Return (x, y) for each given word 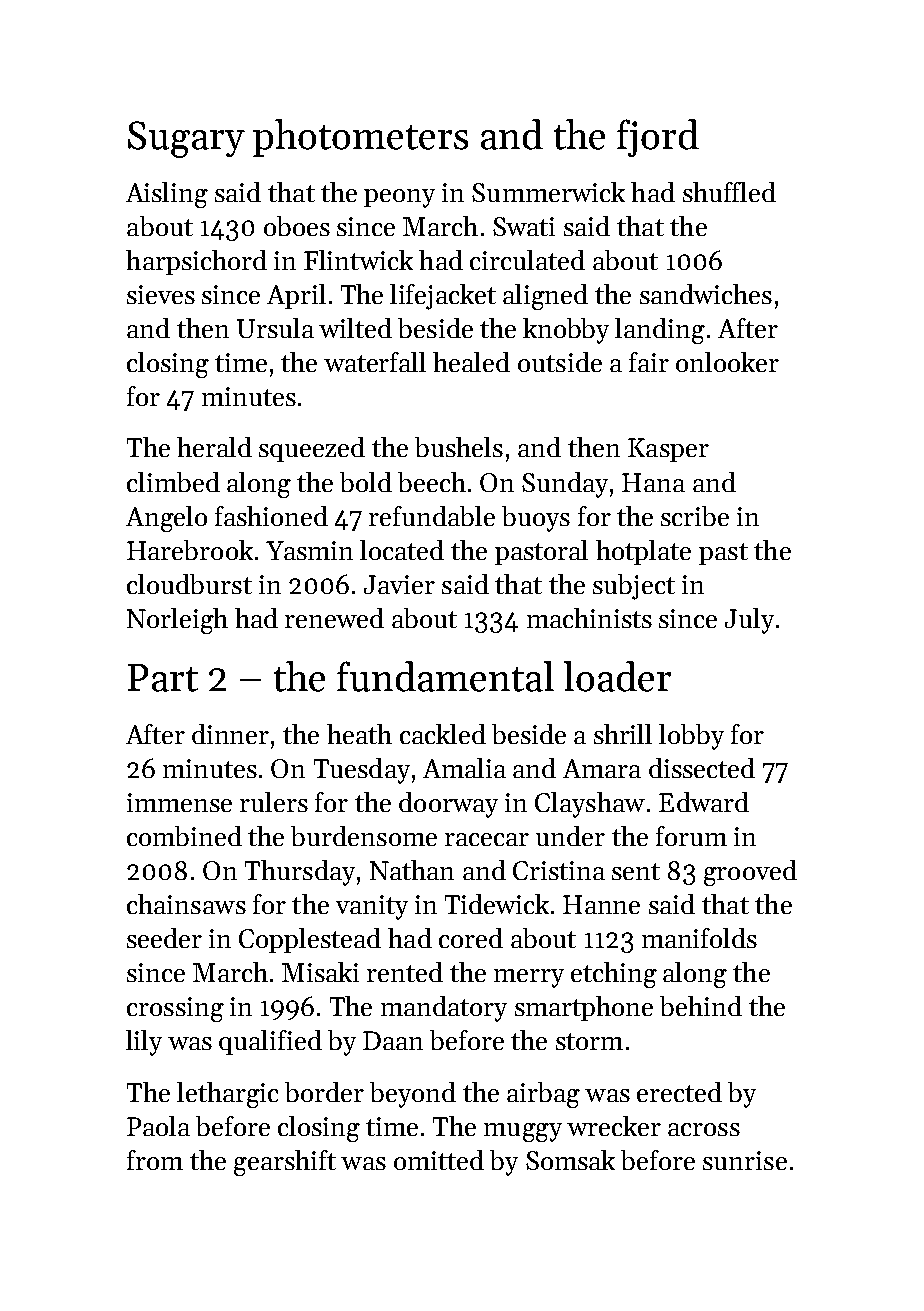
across (704, 1129)
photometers (360, 138)
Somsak (570, 1160)
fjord (658, 138)
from (155, 1160)
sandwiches (706, 294)
